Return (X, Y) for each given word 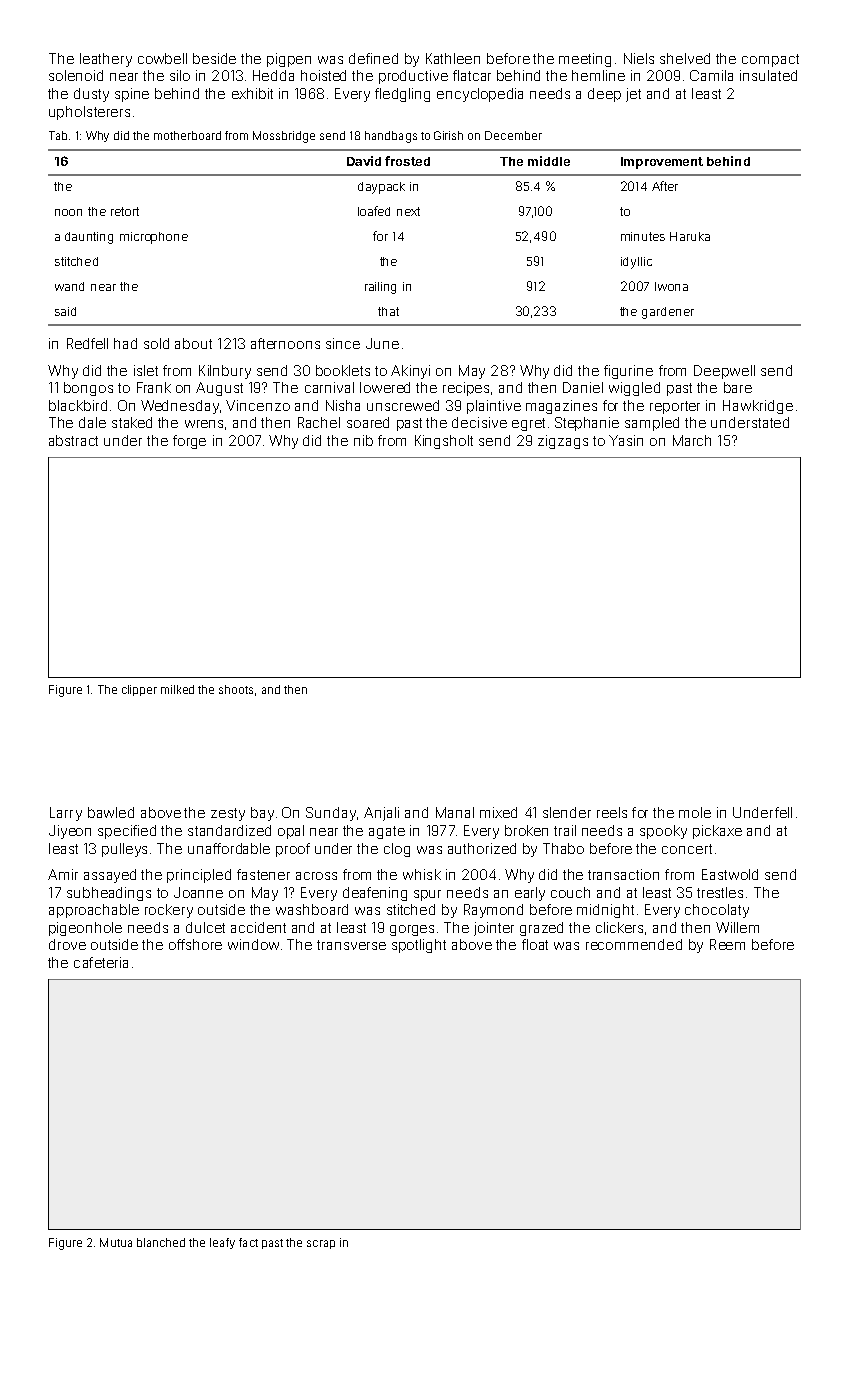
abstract (73, 440)
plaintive (494, 407)
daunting (89, 238)
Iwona (671, 286)
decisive (479, 422)
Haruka (690, 236)
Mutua (116, 1242)
